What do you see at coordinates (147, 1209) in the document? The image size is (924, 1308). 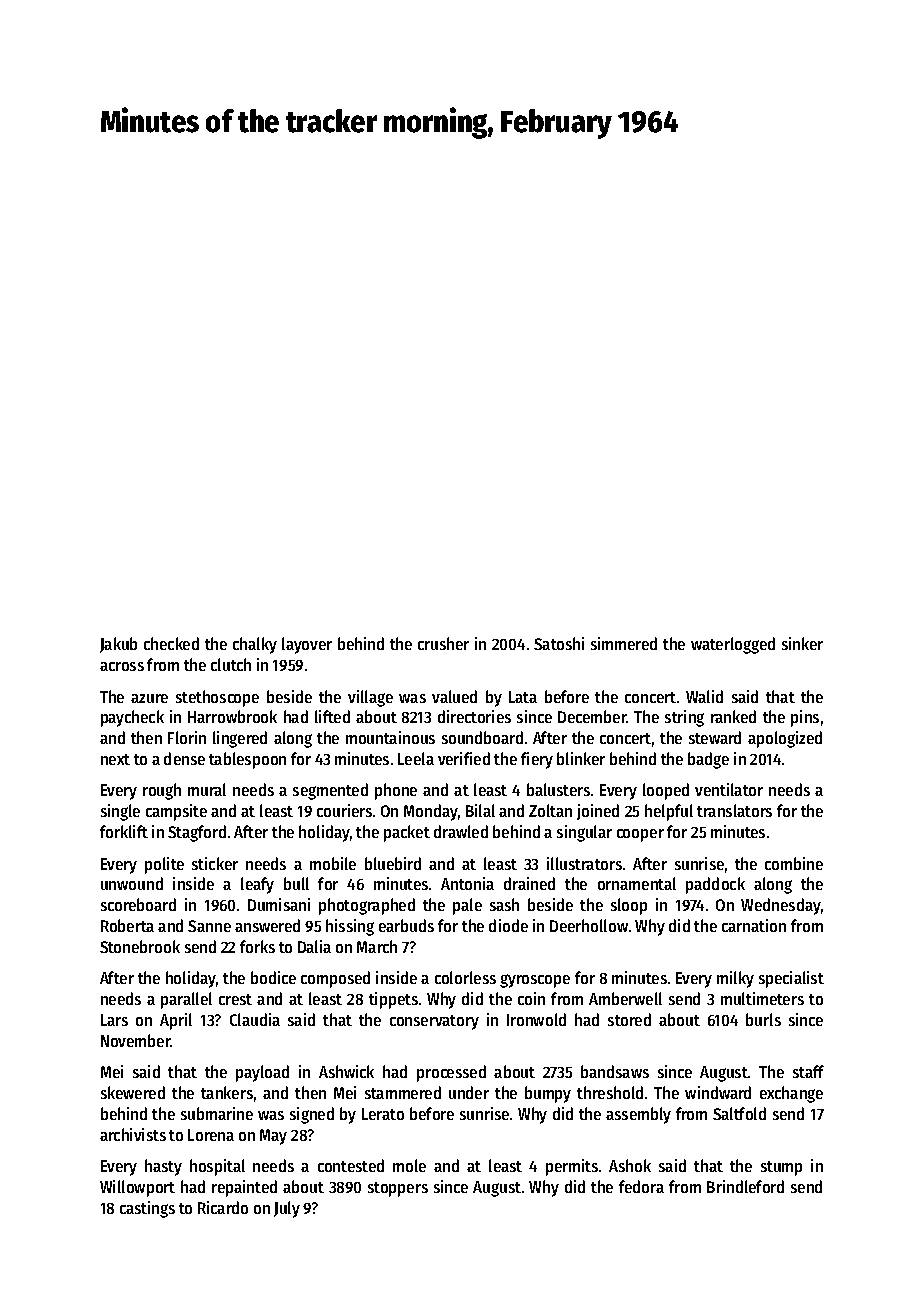 I see `castings` at bounding box center [147, 1209].
